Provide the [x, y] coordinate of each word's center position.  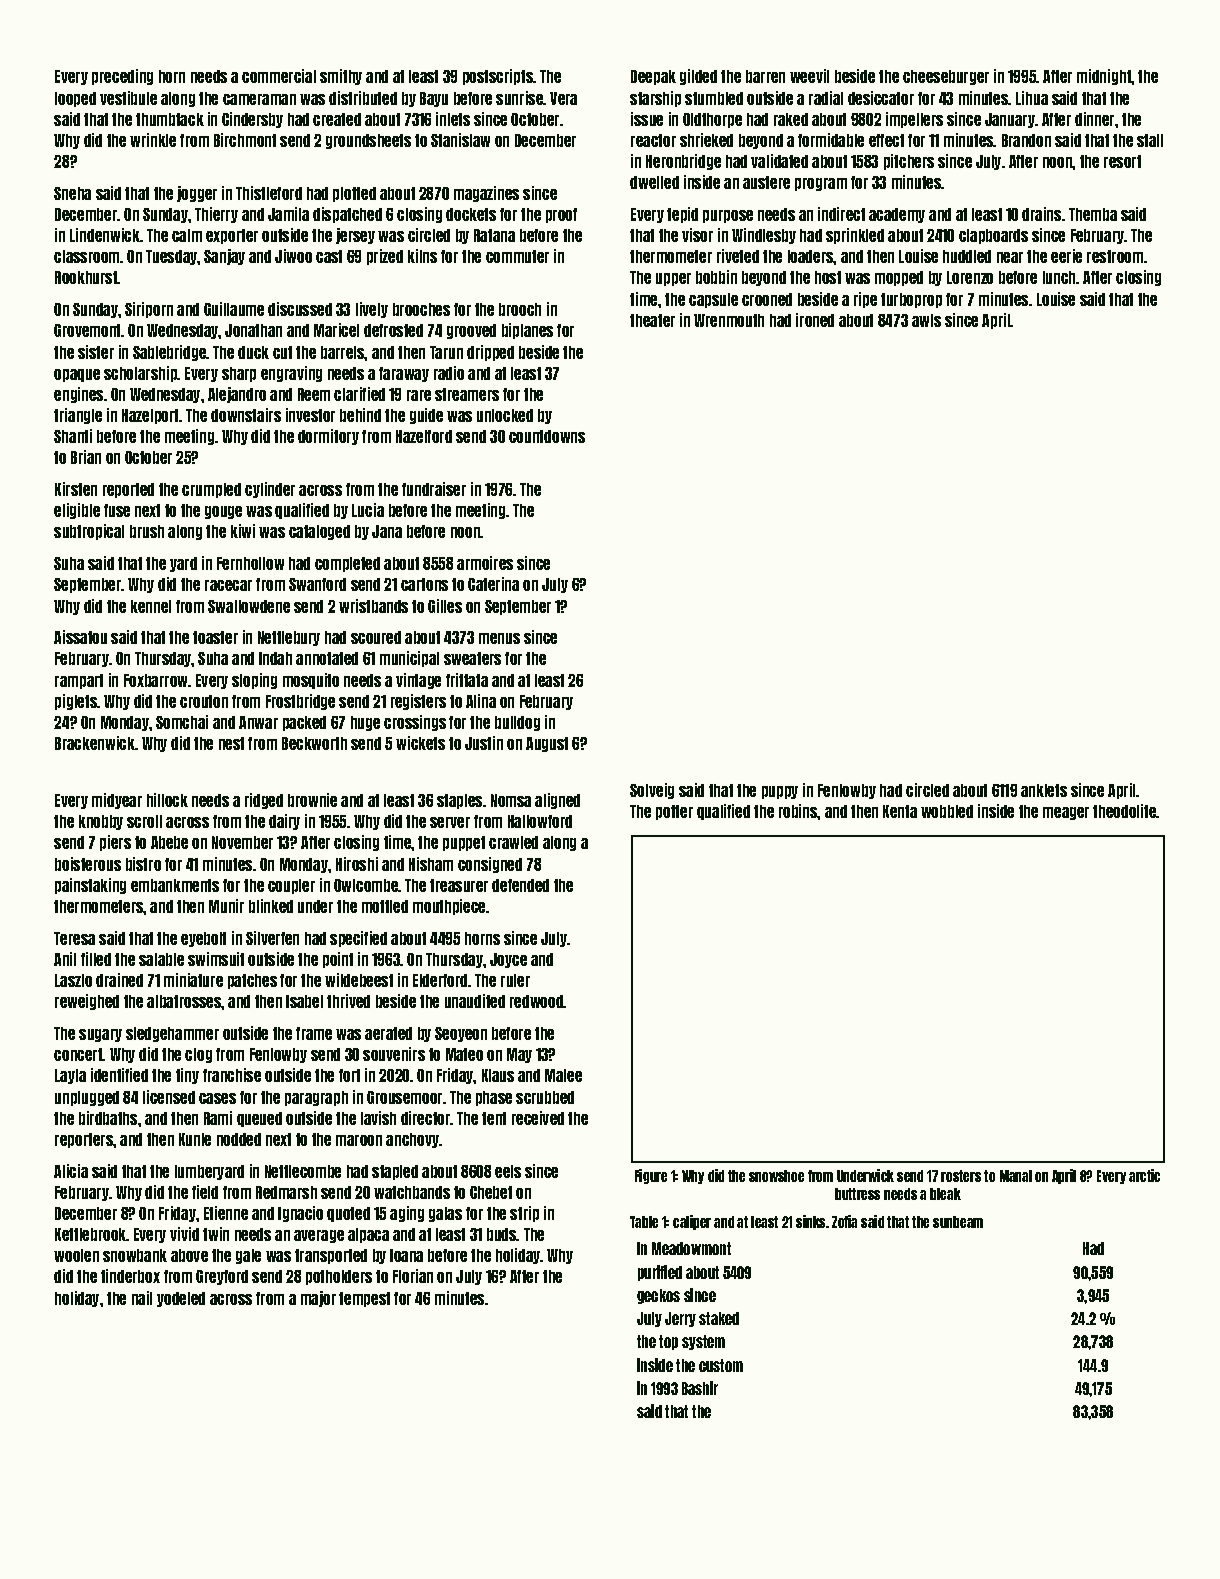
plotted [354, 194]
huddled [967, 256]
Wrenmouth [729, 320]
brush [147, 531]
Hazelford [424, 436]
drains [1041, 214]
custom [721, 1365]
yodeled [181, 1299]
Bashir [700, 1388]
